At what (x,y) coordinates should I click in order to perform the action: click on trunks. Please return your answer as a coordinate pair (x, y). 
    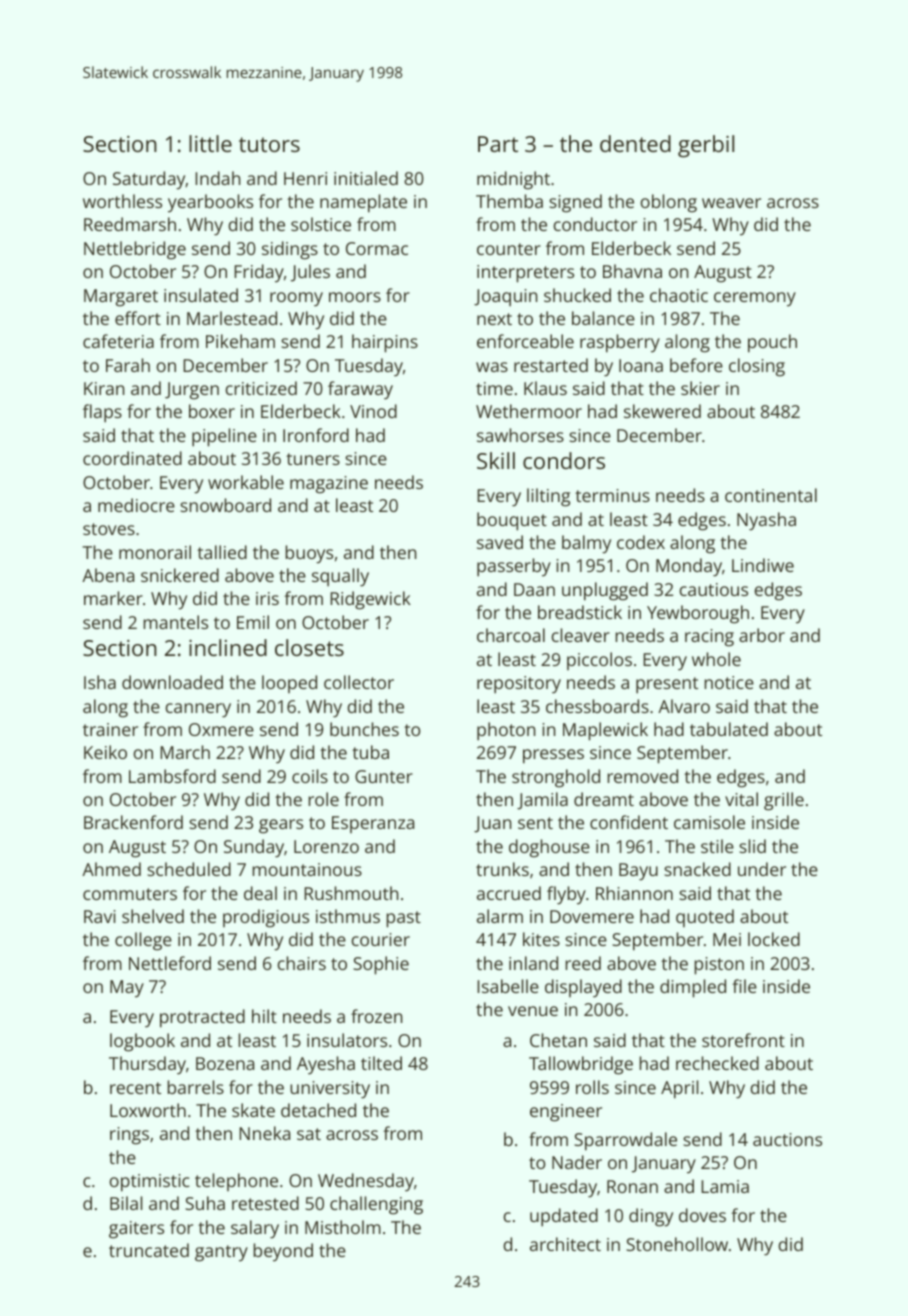
    Looking at the image, I should click on (502, 869).
